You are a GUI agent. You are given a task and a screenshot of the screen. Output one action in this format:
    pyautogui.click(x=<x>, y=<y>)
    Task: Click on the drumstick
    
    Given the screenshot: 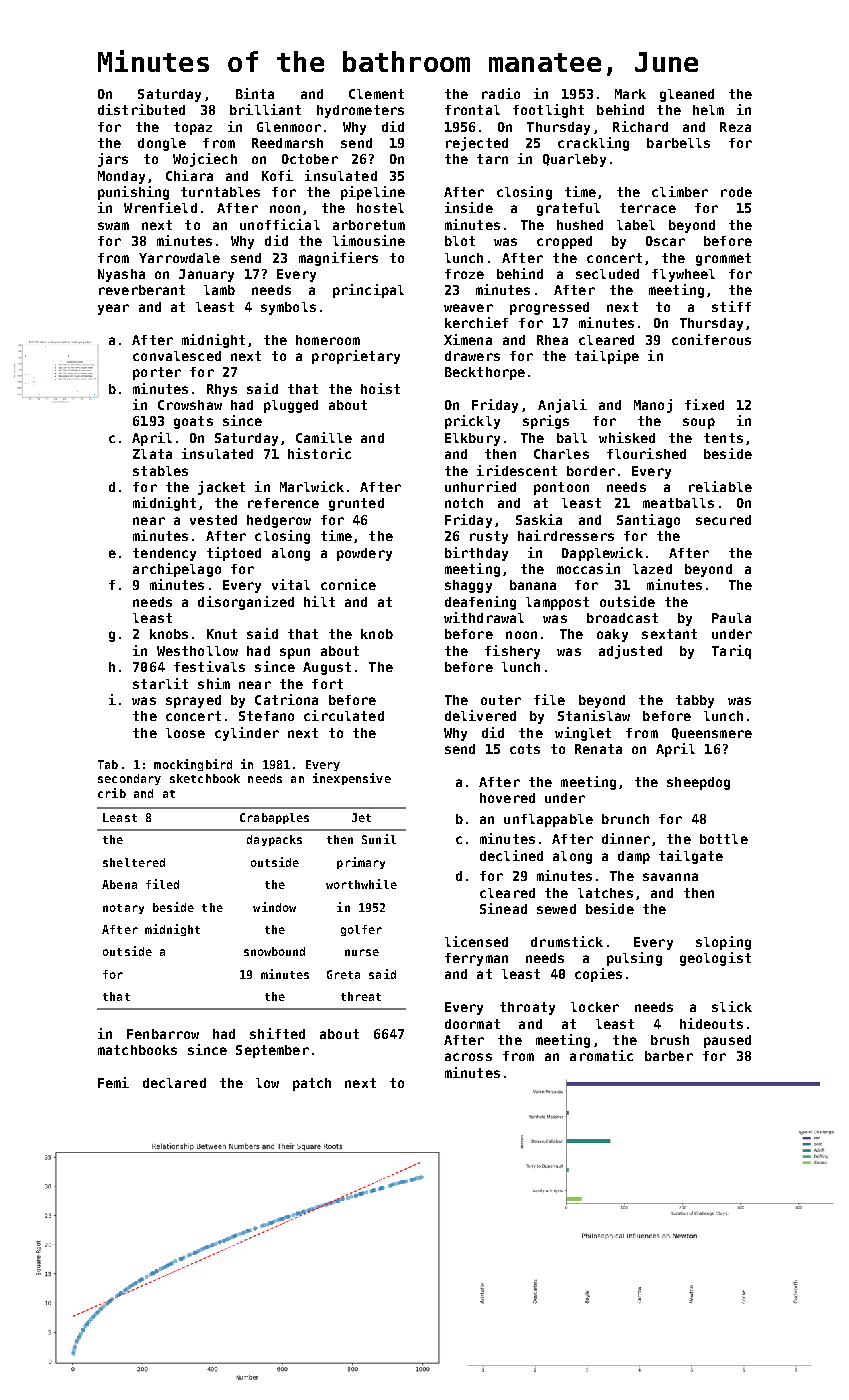 What is the action you would take?
    pyautogui.click(x=567, y=941)
